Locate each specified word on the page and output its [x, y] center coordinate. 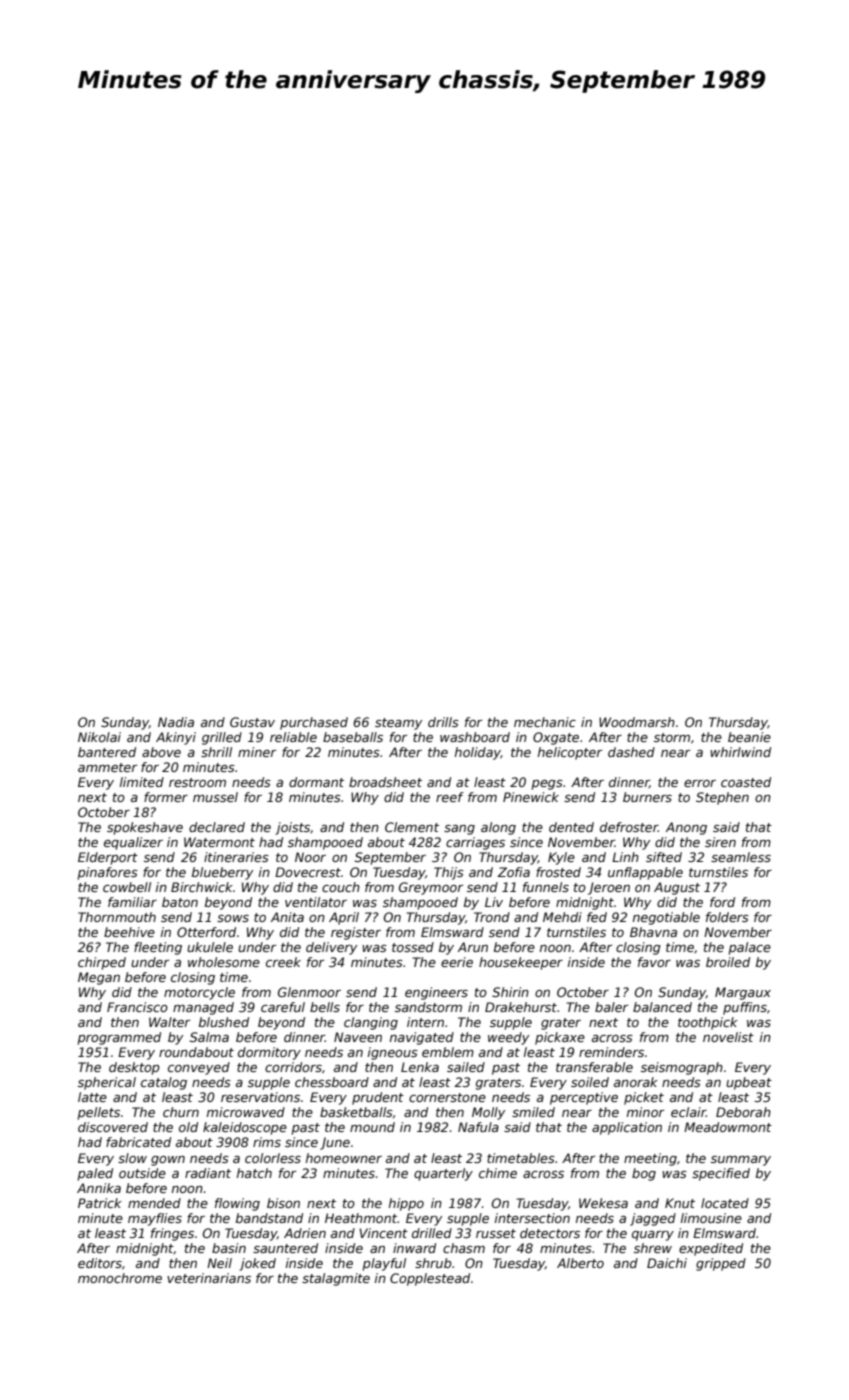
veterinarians [209, 1278]
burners [647, 797]
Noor [310, 857]
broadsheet [385, 782]
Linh [625, 857]
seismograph [682, 1068]
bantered [107, 752]
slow [132, 1158]
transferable [594, 1067]
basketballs [356, 1112]
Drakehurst [521, 1007]
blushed [224, 1022]
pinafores [108, 873]
